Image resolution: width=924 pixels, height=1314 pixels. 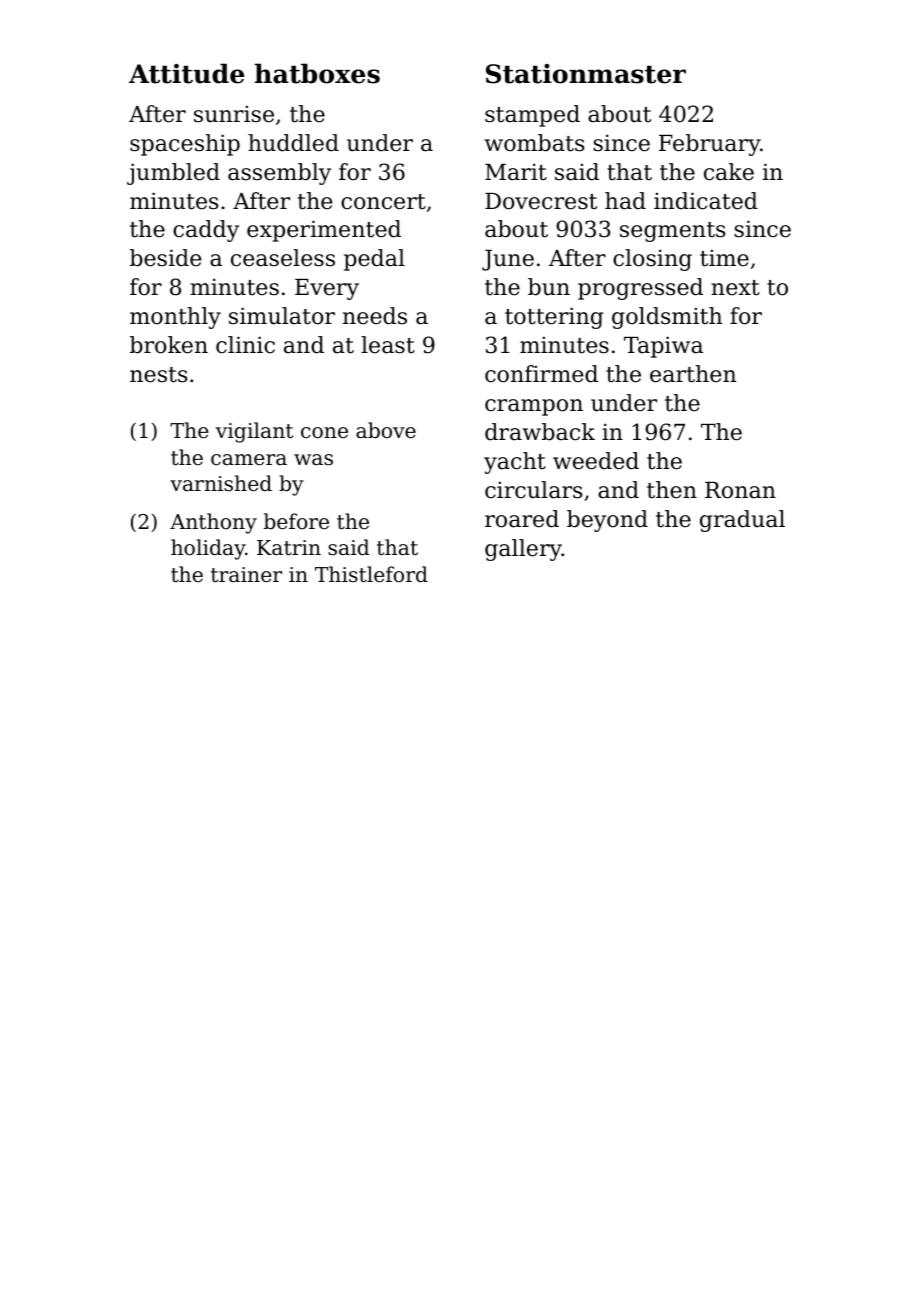 What do you see at coordinates (371, 574) in the screenshot?
I see `Thistleford` at bounding box center [371, 574].
